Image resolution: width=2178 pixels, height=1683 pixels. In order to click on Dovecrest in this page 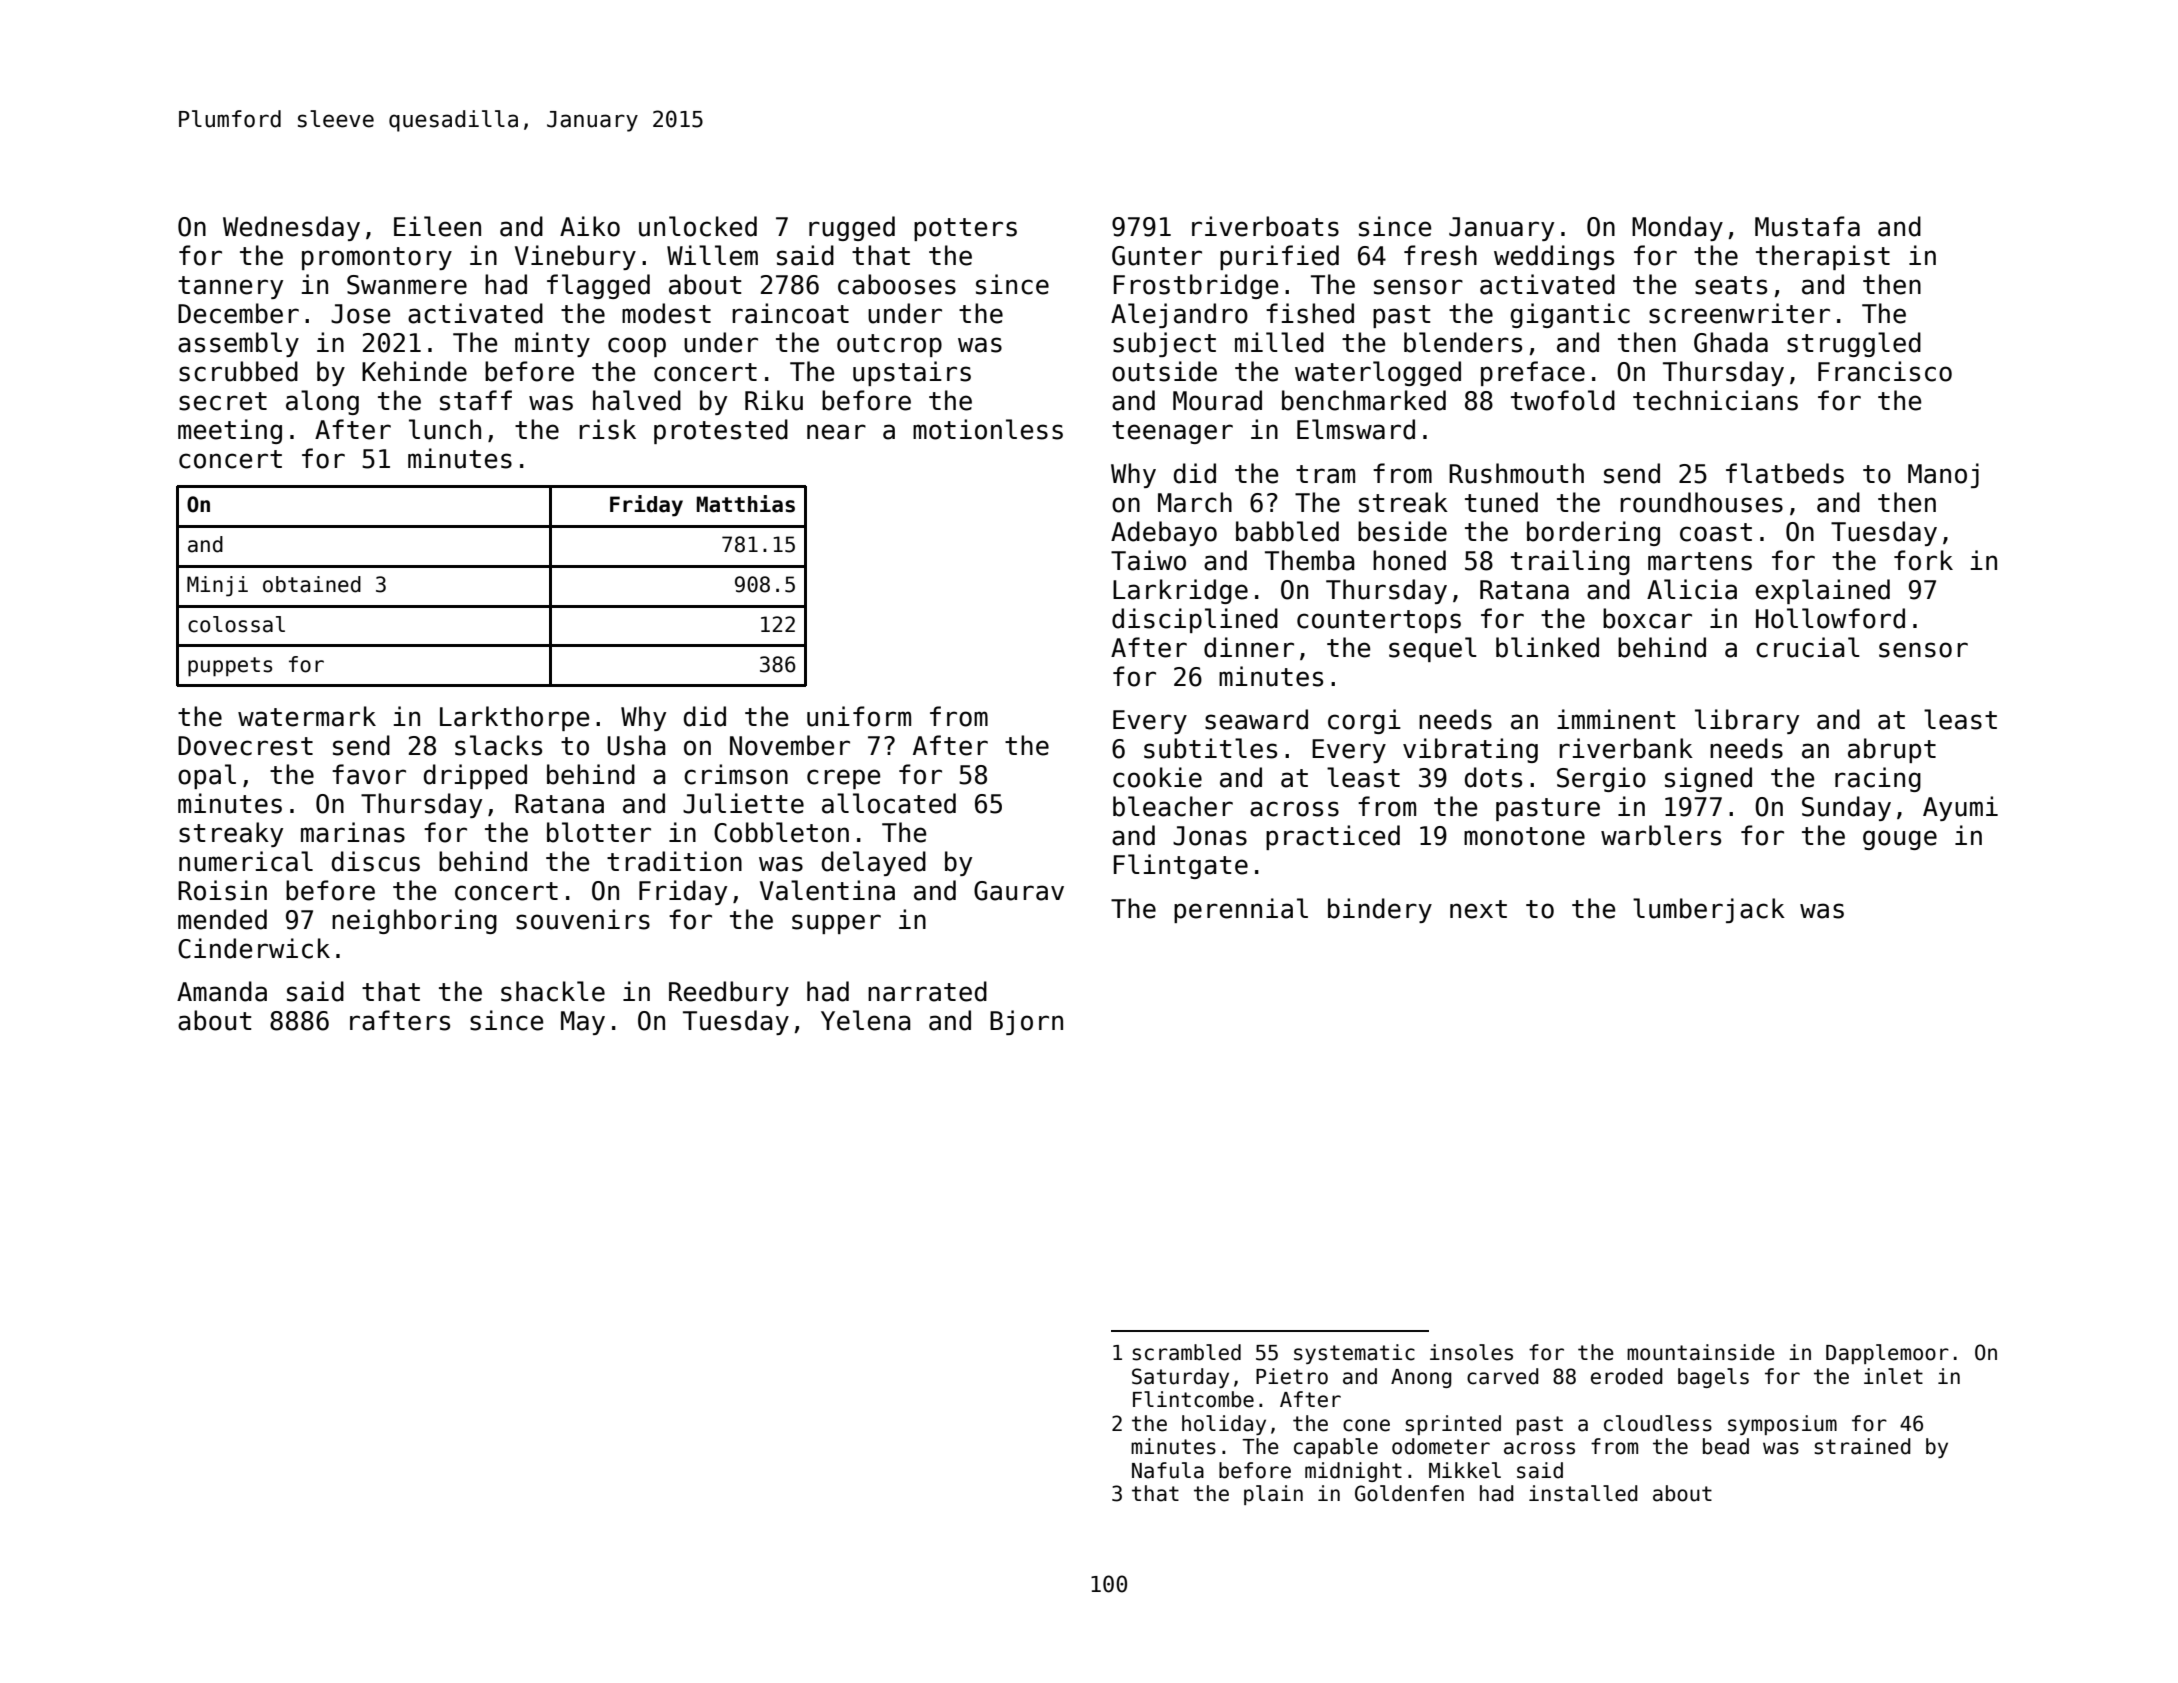, I will do `click(245, 746)`.
